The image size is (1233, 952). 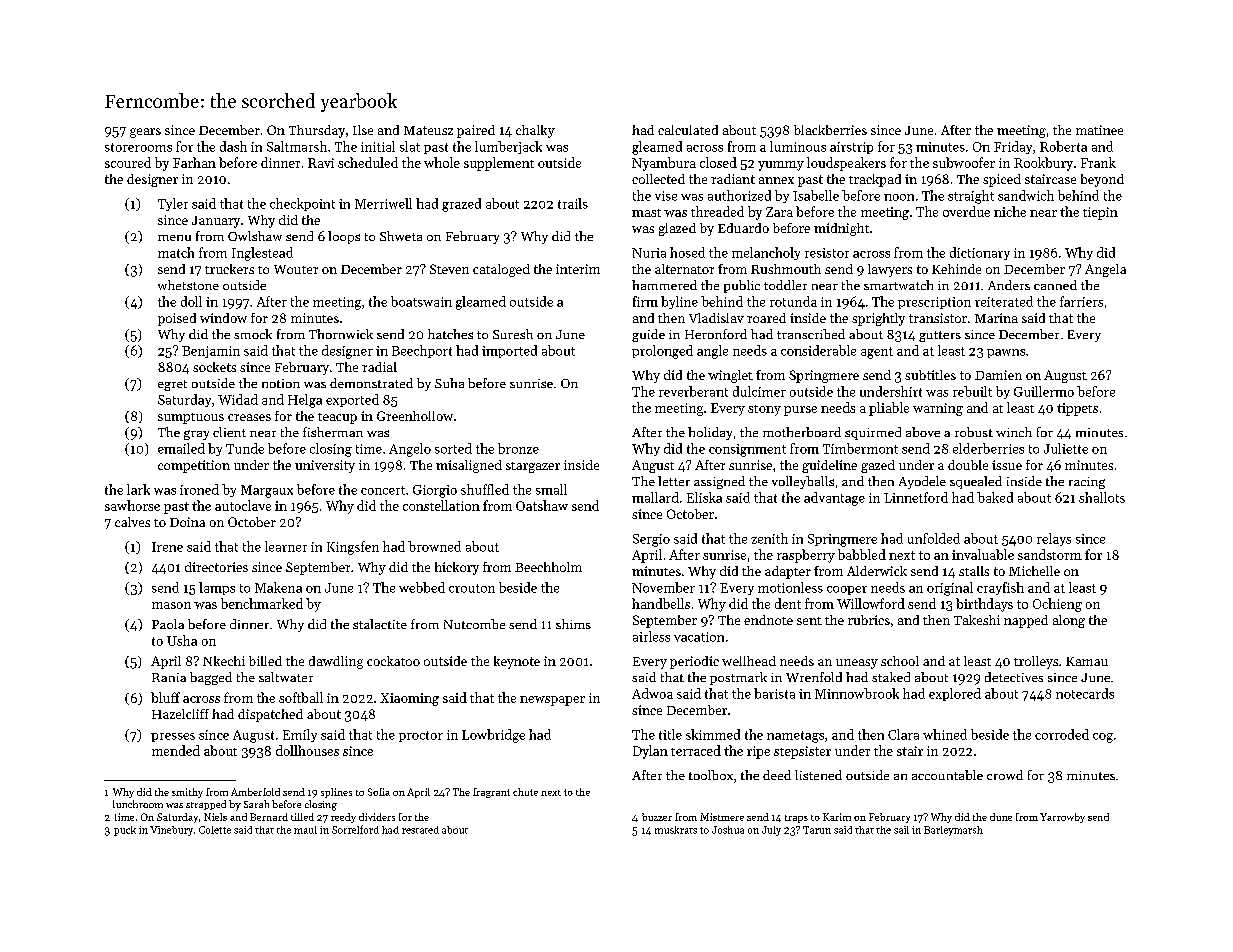 What do you see at coordinates (934, 303) in the image?
I see `prescription` at bounding box center [934, 303].
